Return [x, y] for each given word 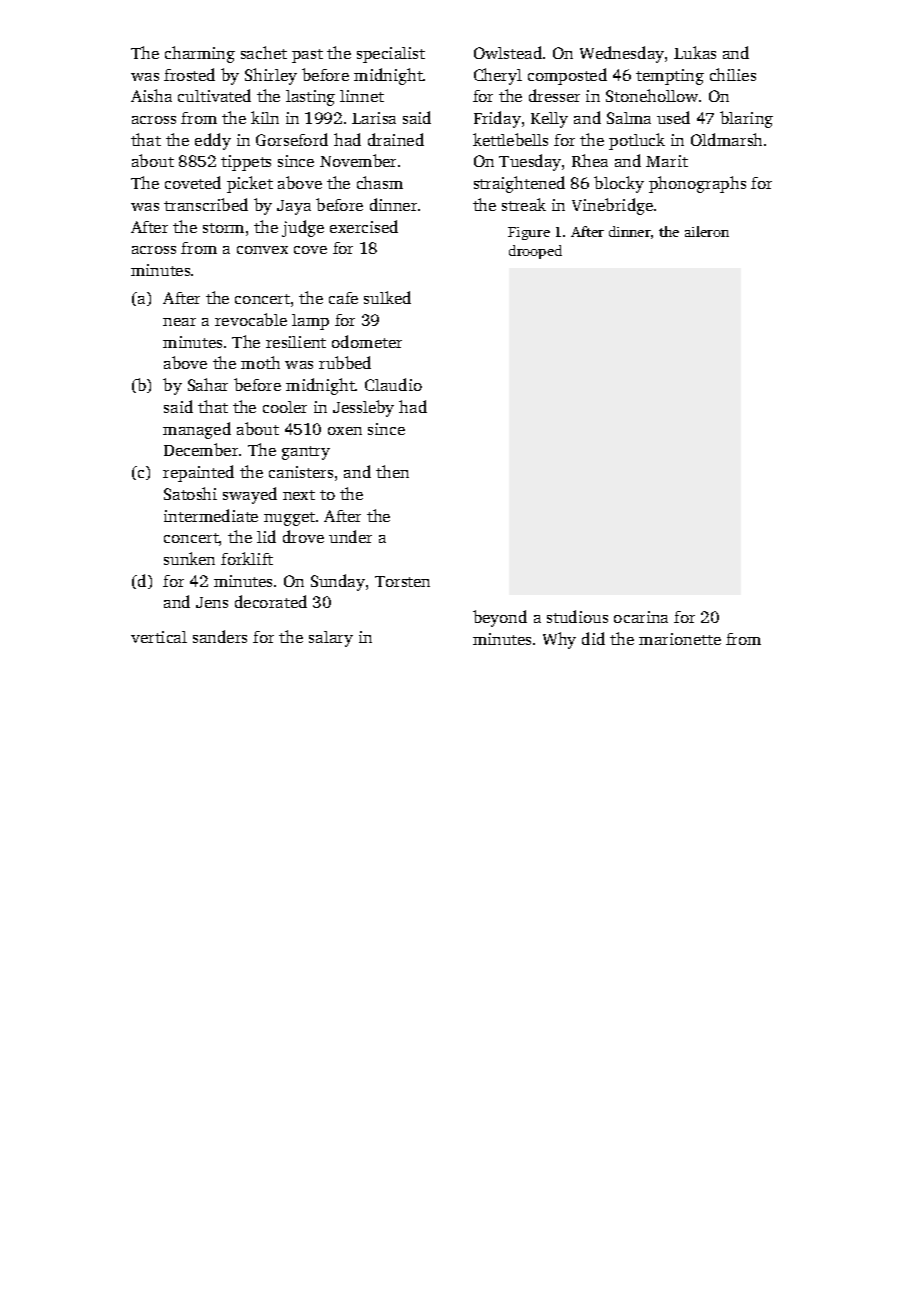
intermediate [211, 515]
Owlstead [508, 52]
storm [223, 228]
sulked [387, 297]
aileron [707, 231]
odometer [367, 341]
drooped [535, 252]
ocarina [641, 617]
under [350, 536]
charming [200, 54]
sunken [189, 558]
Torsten [402, 581]
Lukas [695, 52]
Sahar [208, 384]
